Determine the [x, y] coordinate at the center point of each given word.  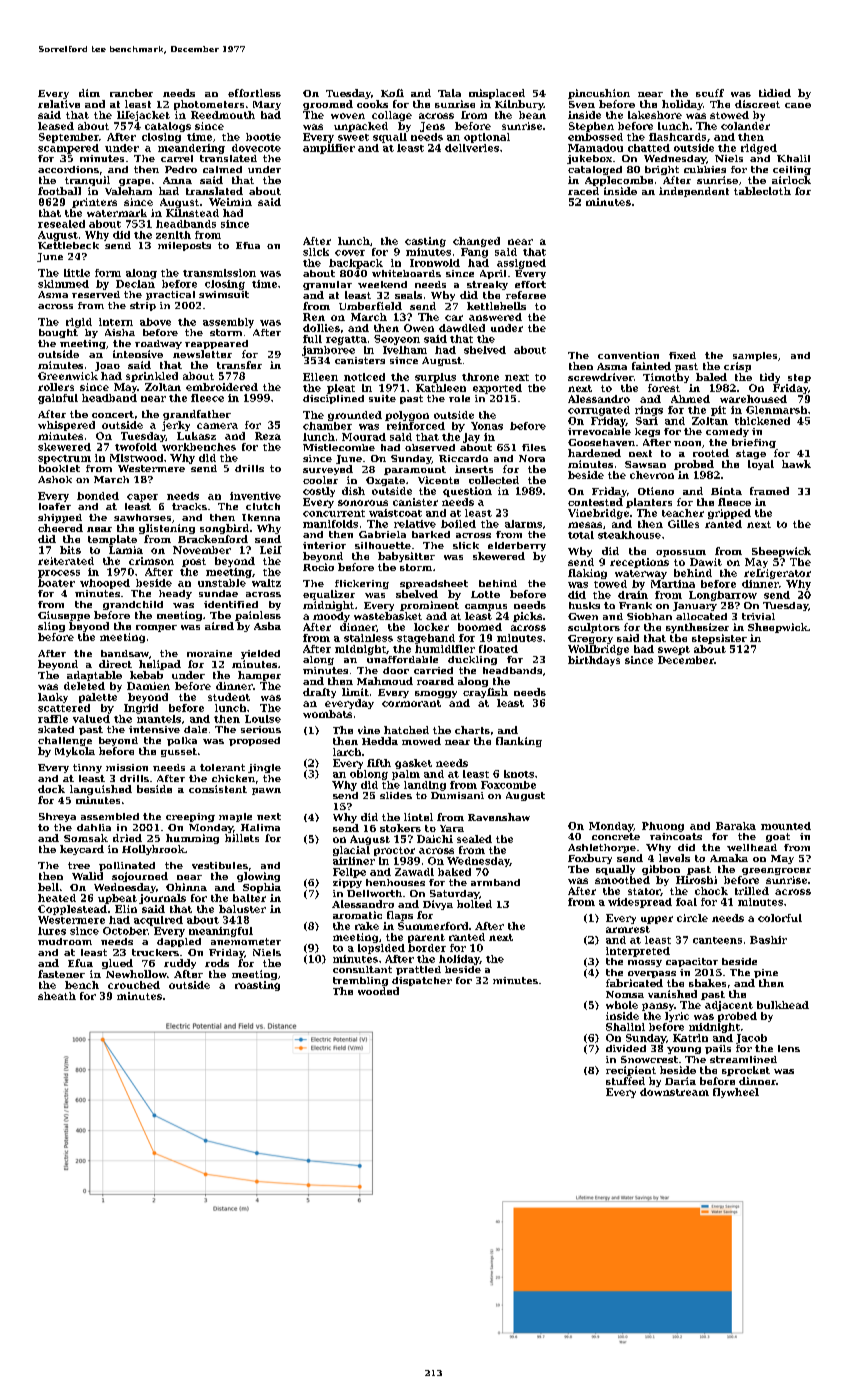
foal [686, 902]
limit [355, 692]
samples [755, 356]
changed [476, 242]
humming [192, 839]
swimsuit [224, 294]
